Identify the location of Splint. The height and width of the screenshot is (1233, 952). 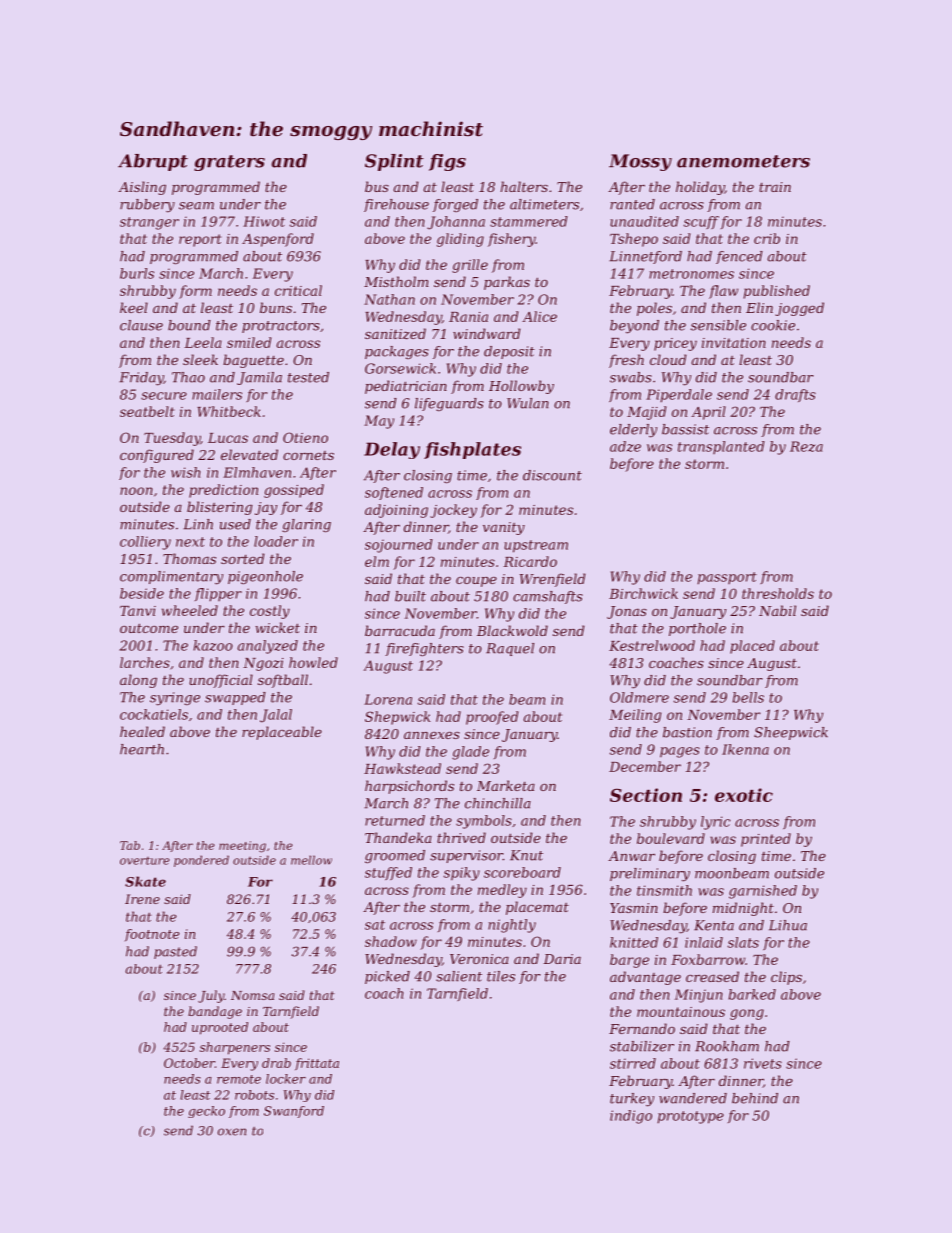
(394, 162).
